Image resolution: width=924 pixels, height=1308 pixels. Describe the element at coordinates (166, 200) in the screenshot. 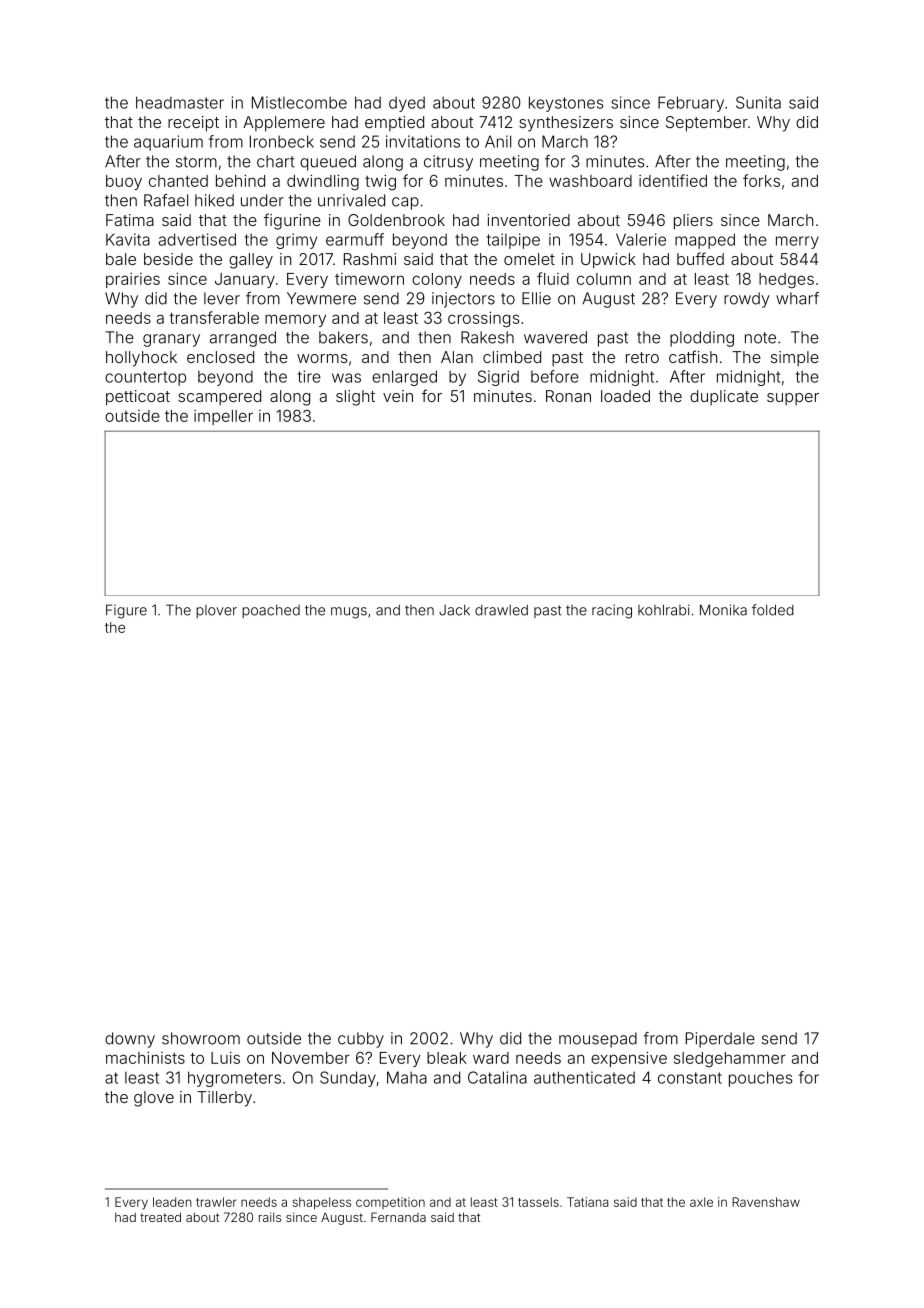

I see `Rafael` at that location.
